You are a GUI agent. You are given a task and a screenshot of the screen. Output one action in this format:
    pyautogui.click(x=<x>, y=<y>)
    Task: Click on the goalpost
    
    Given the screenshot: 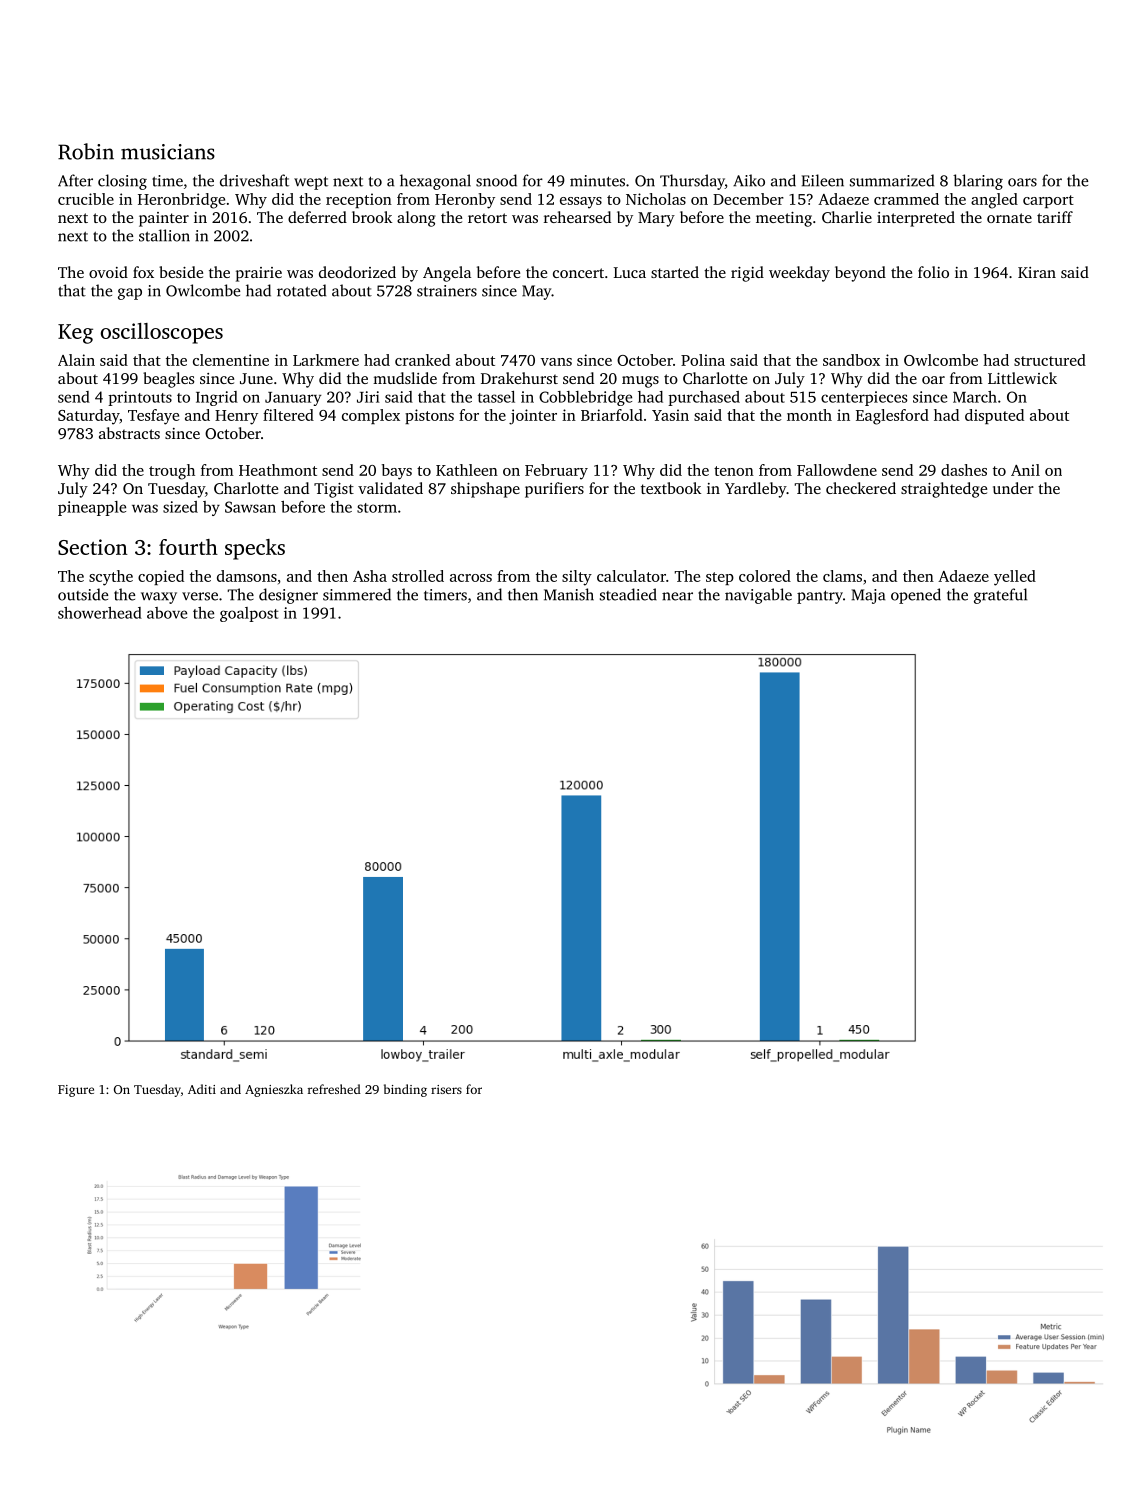 What is the action you would take?
    pyautogui.click(x=249, y=614)
